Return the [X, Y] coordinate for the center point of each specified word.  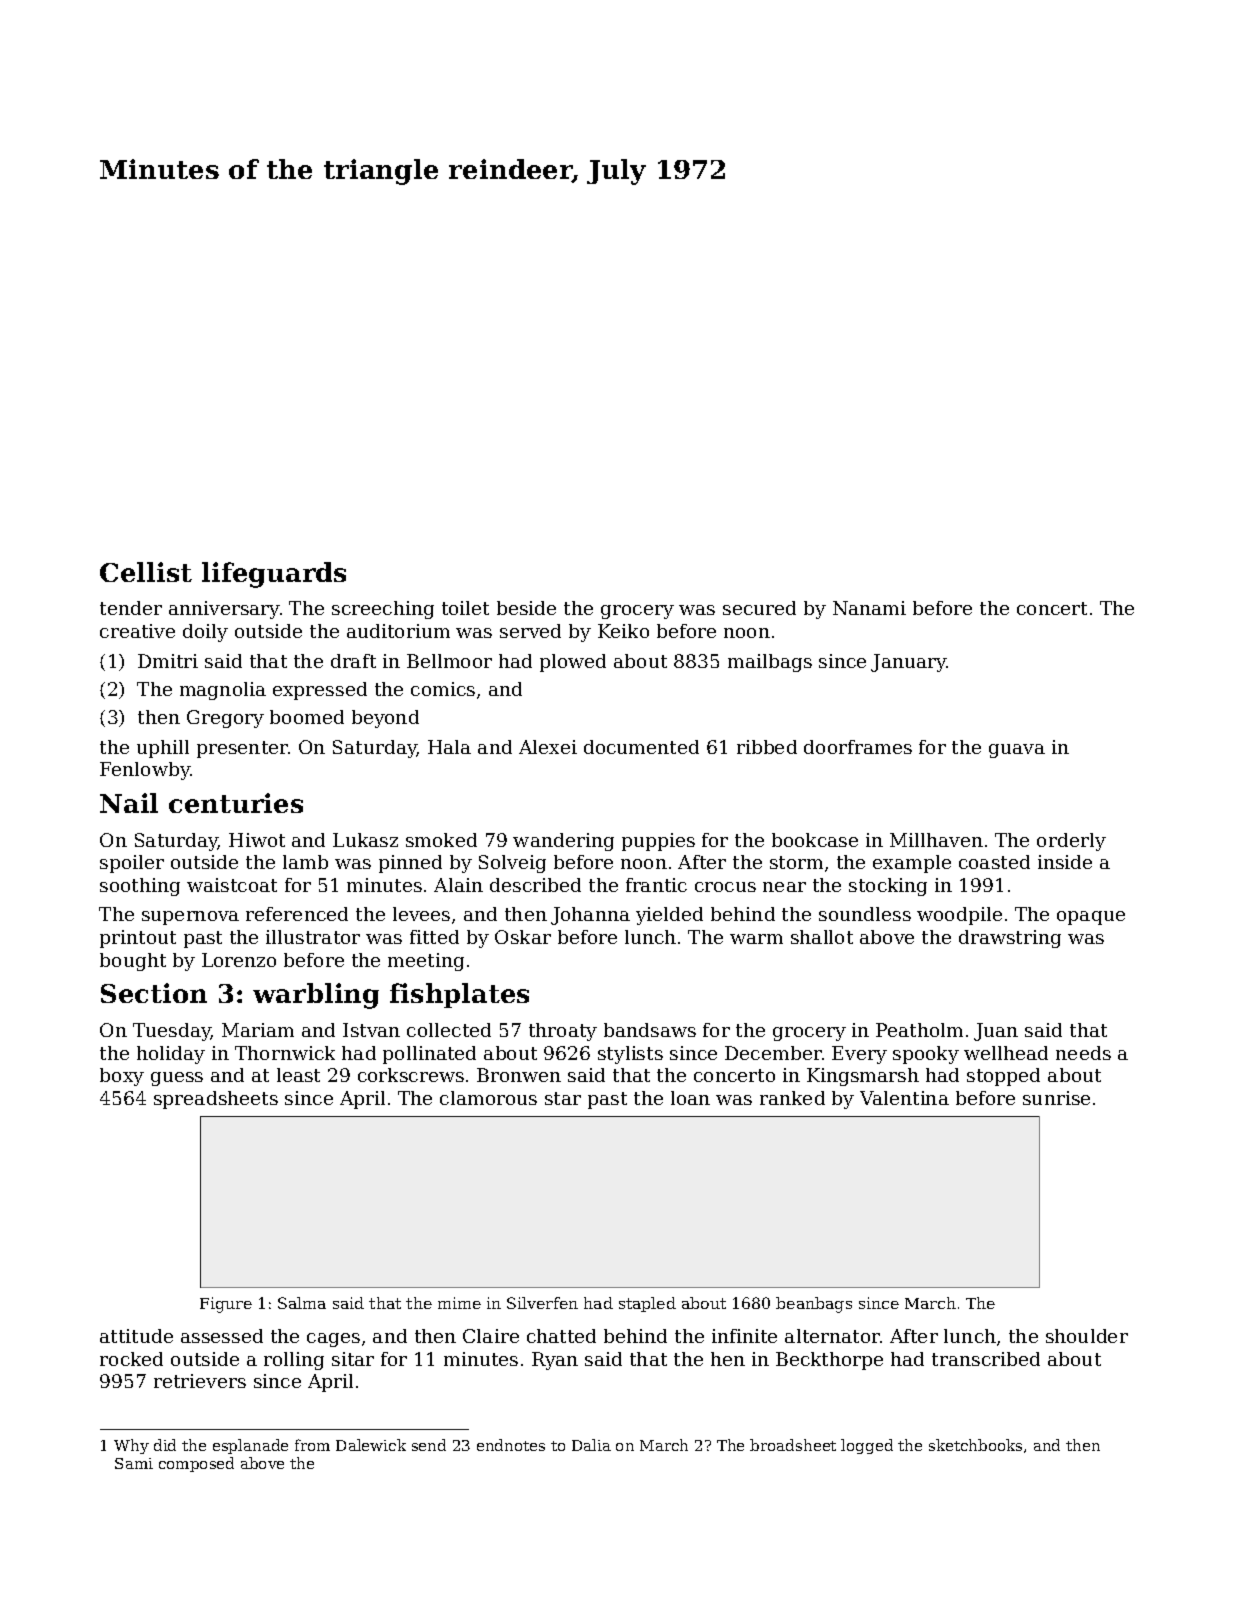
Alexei [548, 747]
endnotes [511, 1445]
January [909, 663]
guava [1017, 751]
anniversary [224, 610]
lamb [305, 862]
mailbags [770, 663]
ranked [792, 1098]
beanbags [814, 1305]
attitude [136, 1336]
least [298, 1075]
